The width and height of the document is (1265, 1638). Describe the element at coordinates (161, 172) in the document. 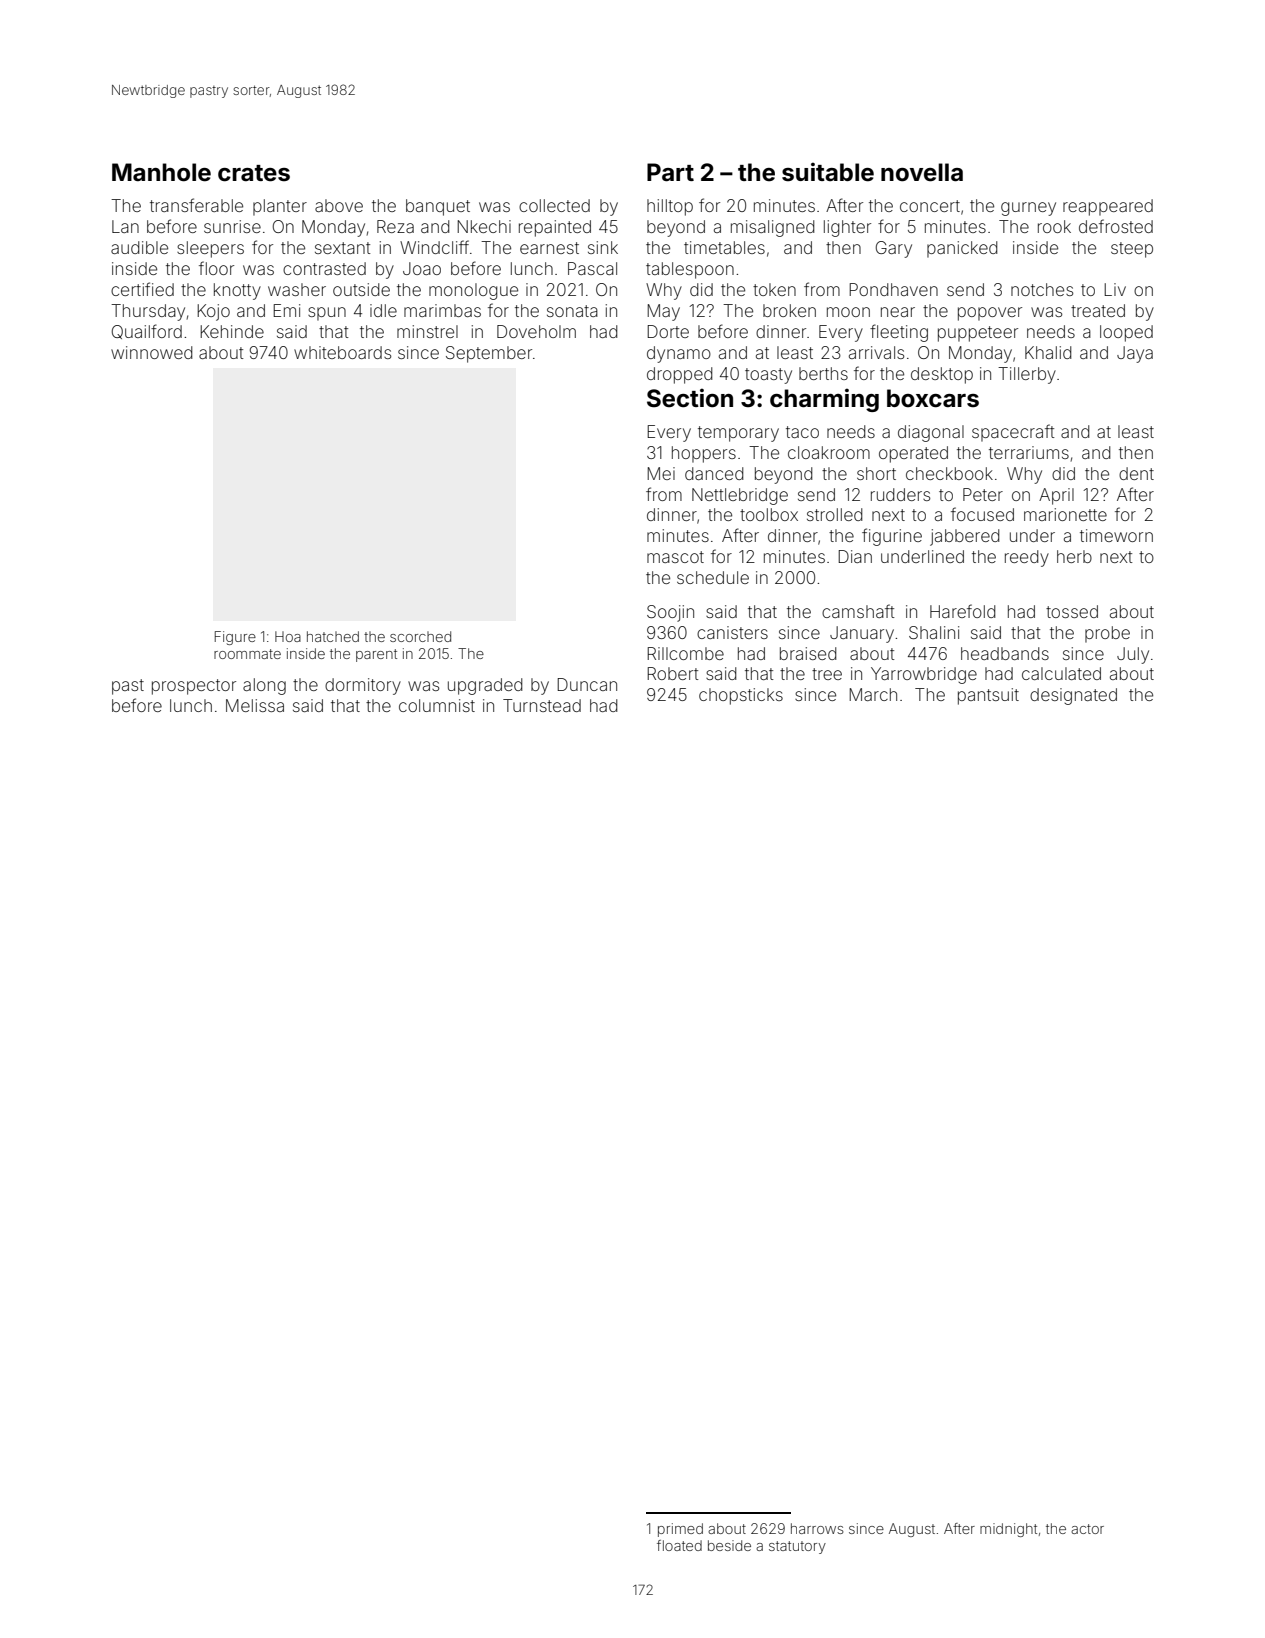

I see `Manhole` at that location.
